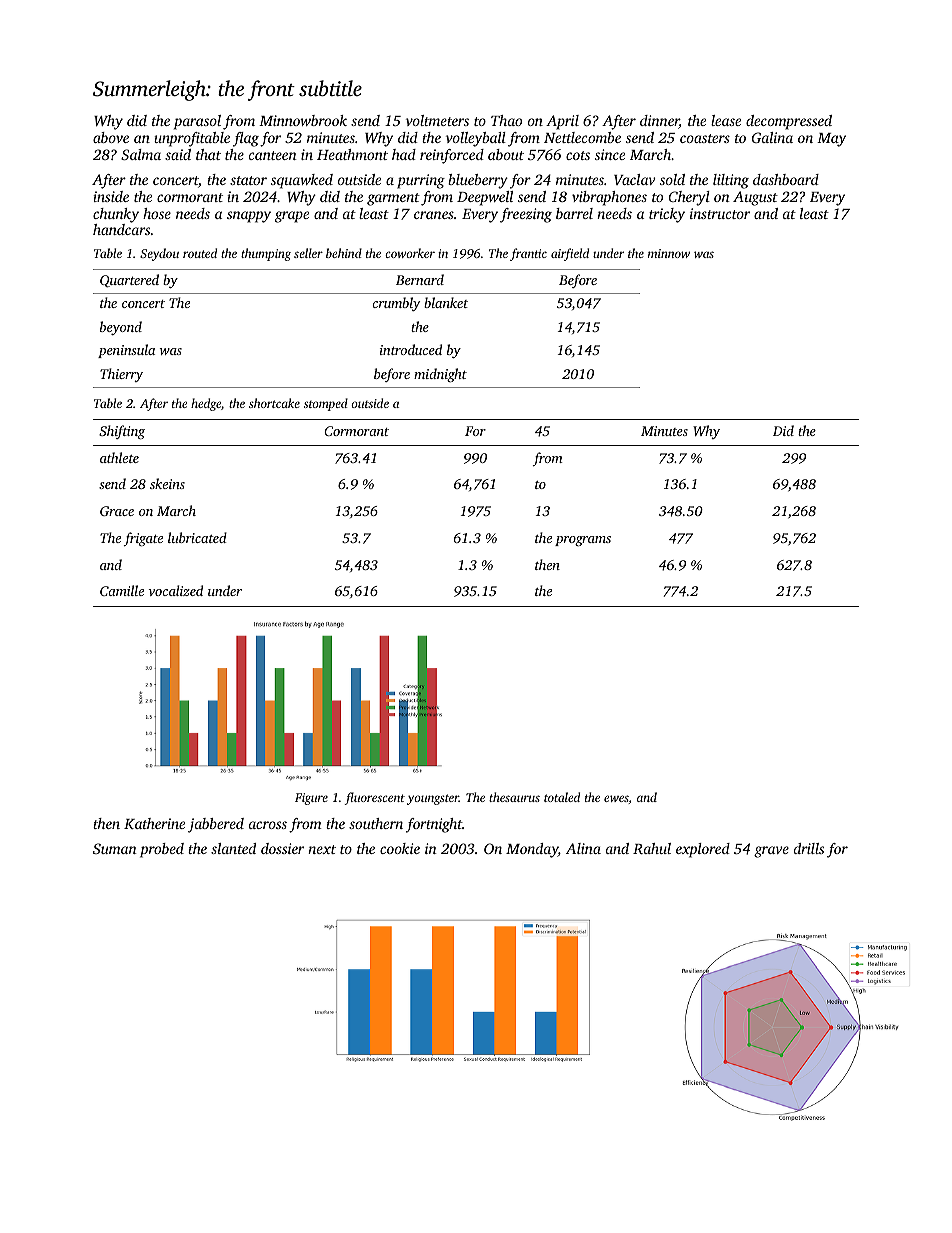  Describe the element at coordinates (111, 137) in the screenshot. I see `above` at that location.
